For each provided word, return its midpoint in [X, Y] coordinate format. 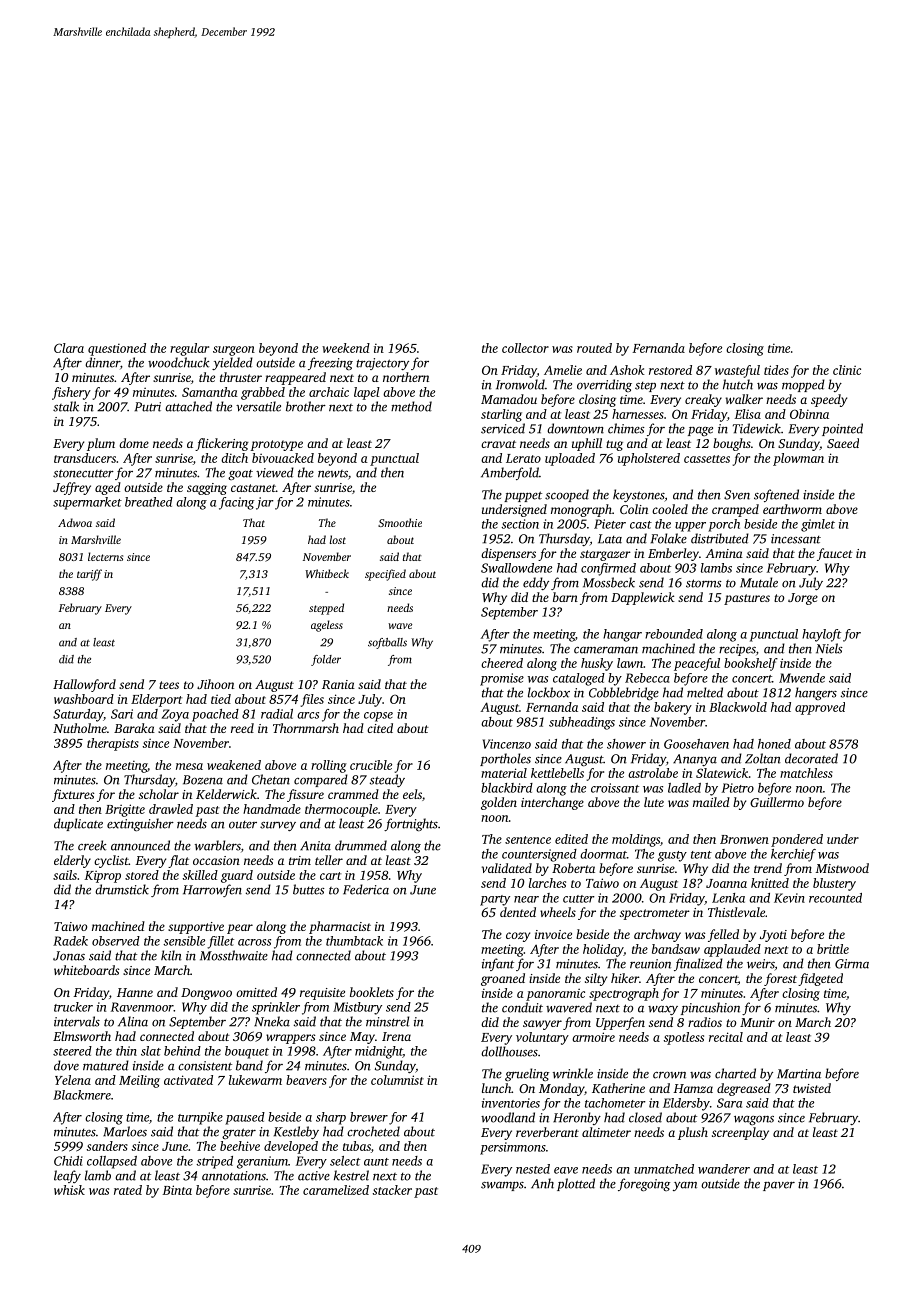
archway [657, 935]
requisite [322, 994]
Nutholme [80, 728]
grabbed [263, 393]
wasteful [737, 371]
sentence [528, 840]
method [411, 406]
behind [182, 1051]
